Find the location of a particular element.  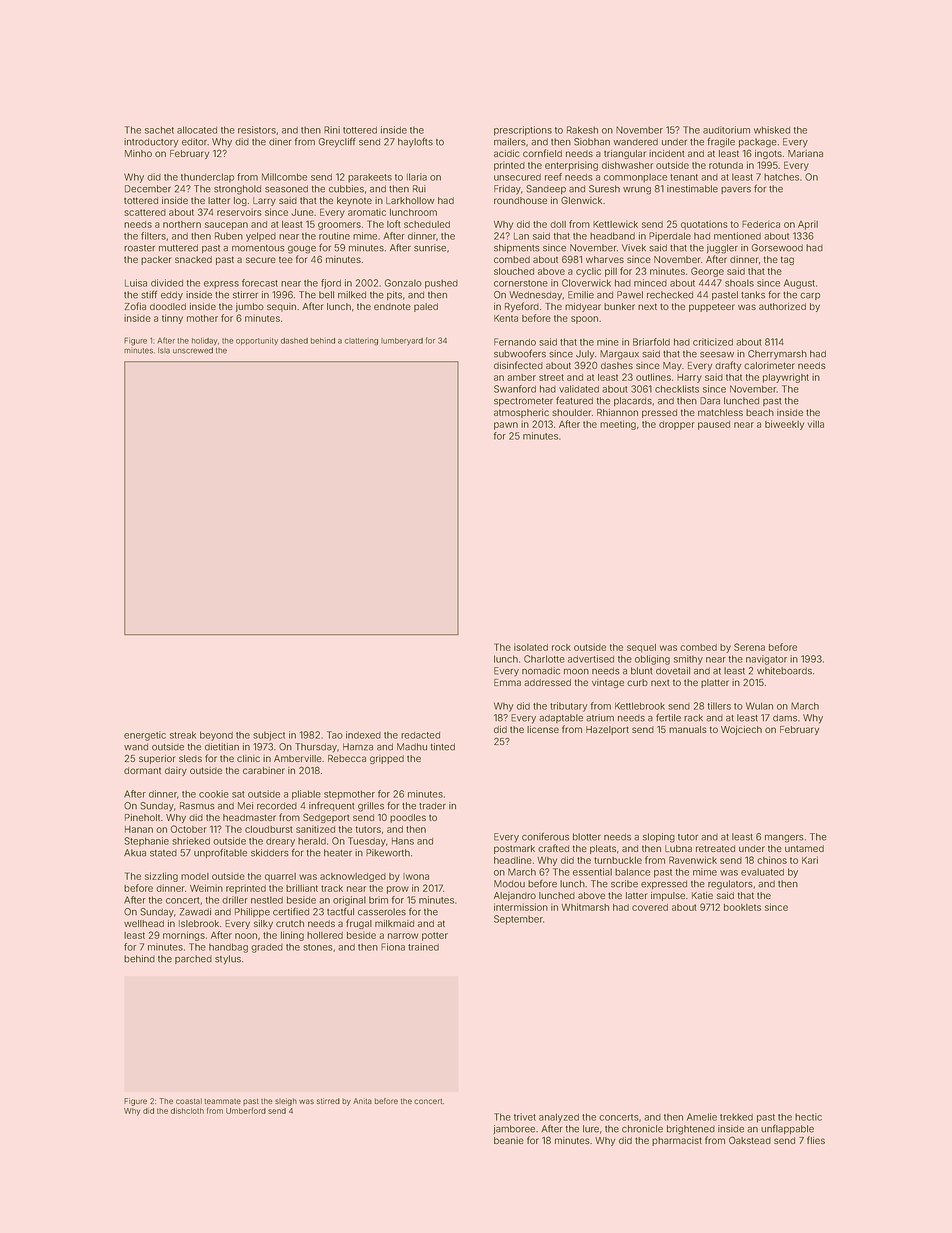

pawn is located at coordinates (506, 426).
